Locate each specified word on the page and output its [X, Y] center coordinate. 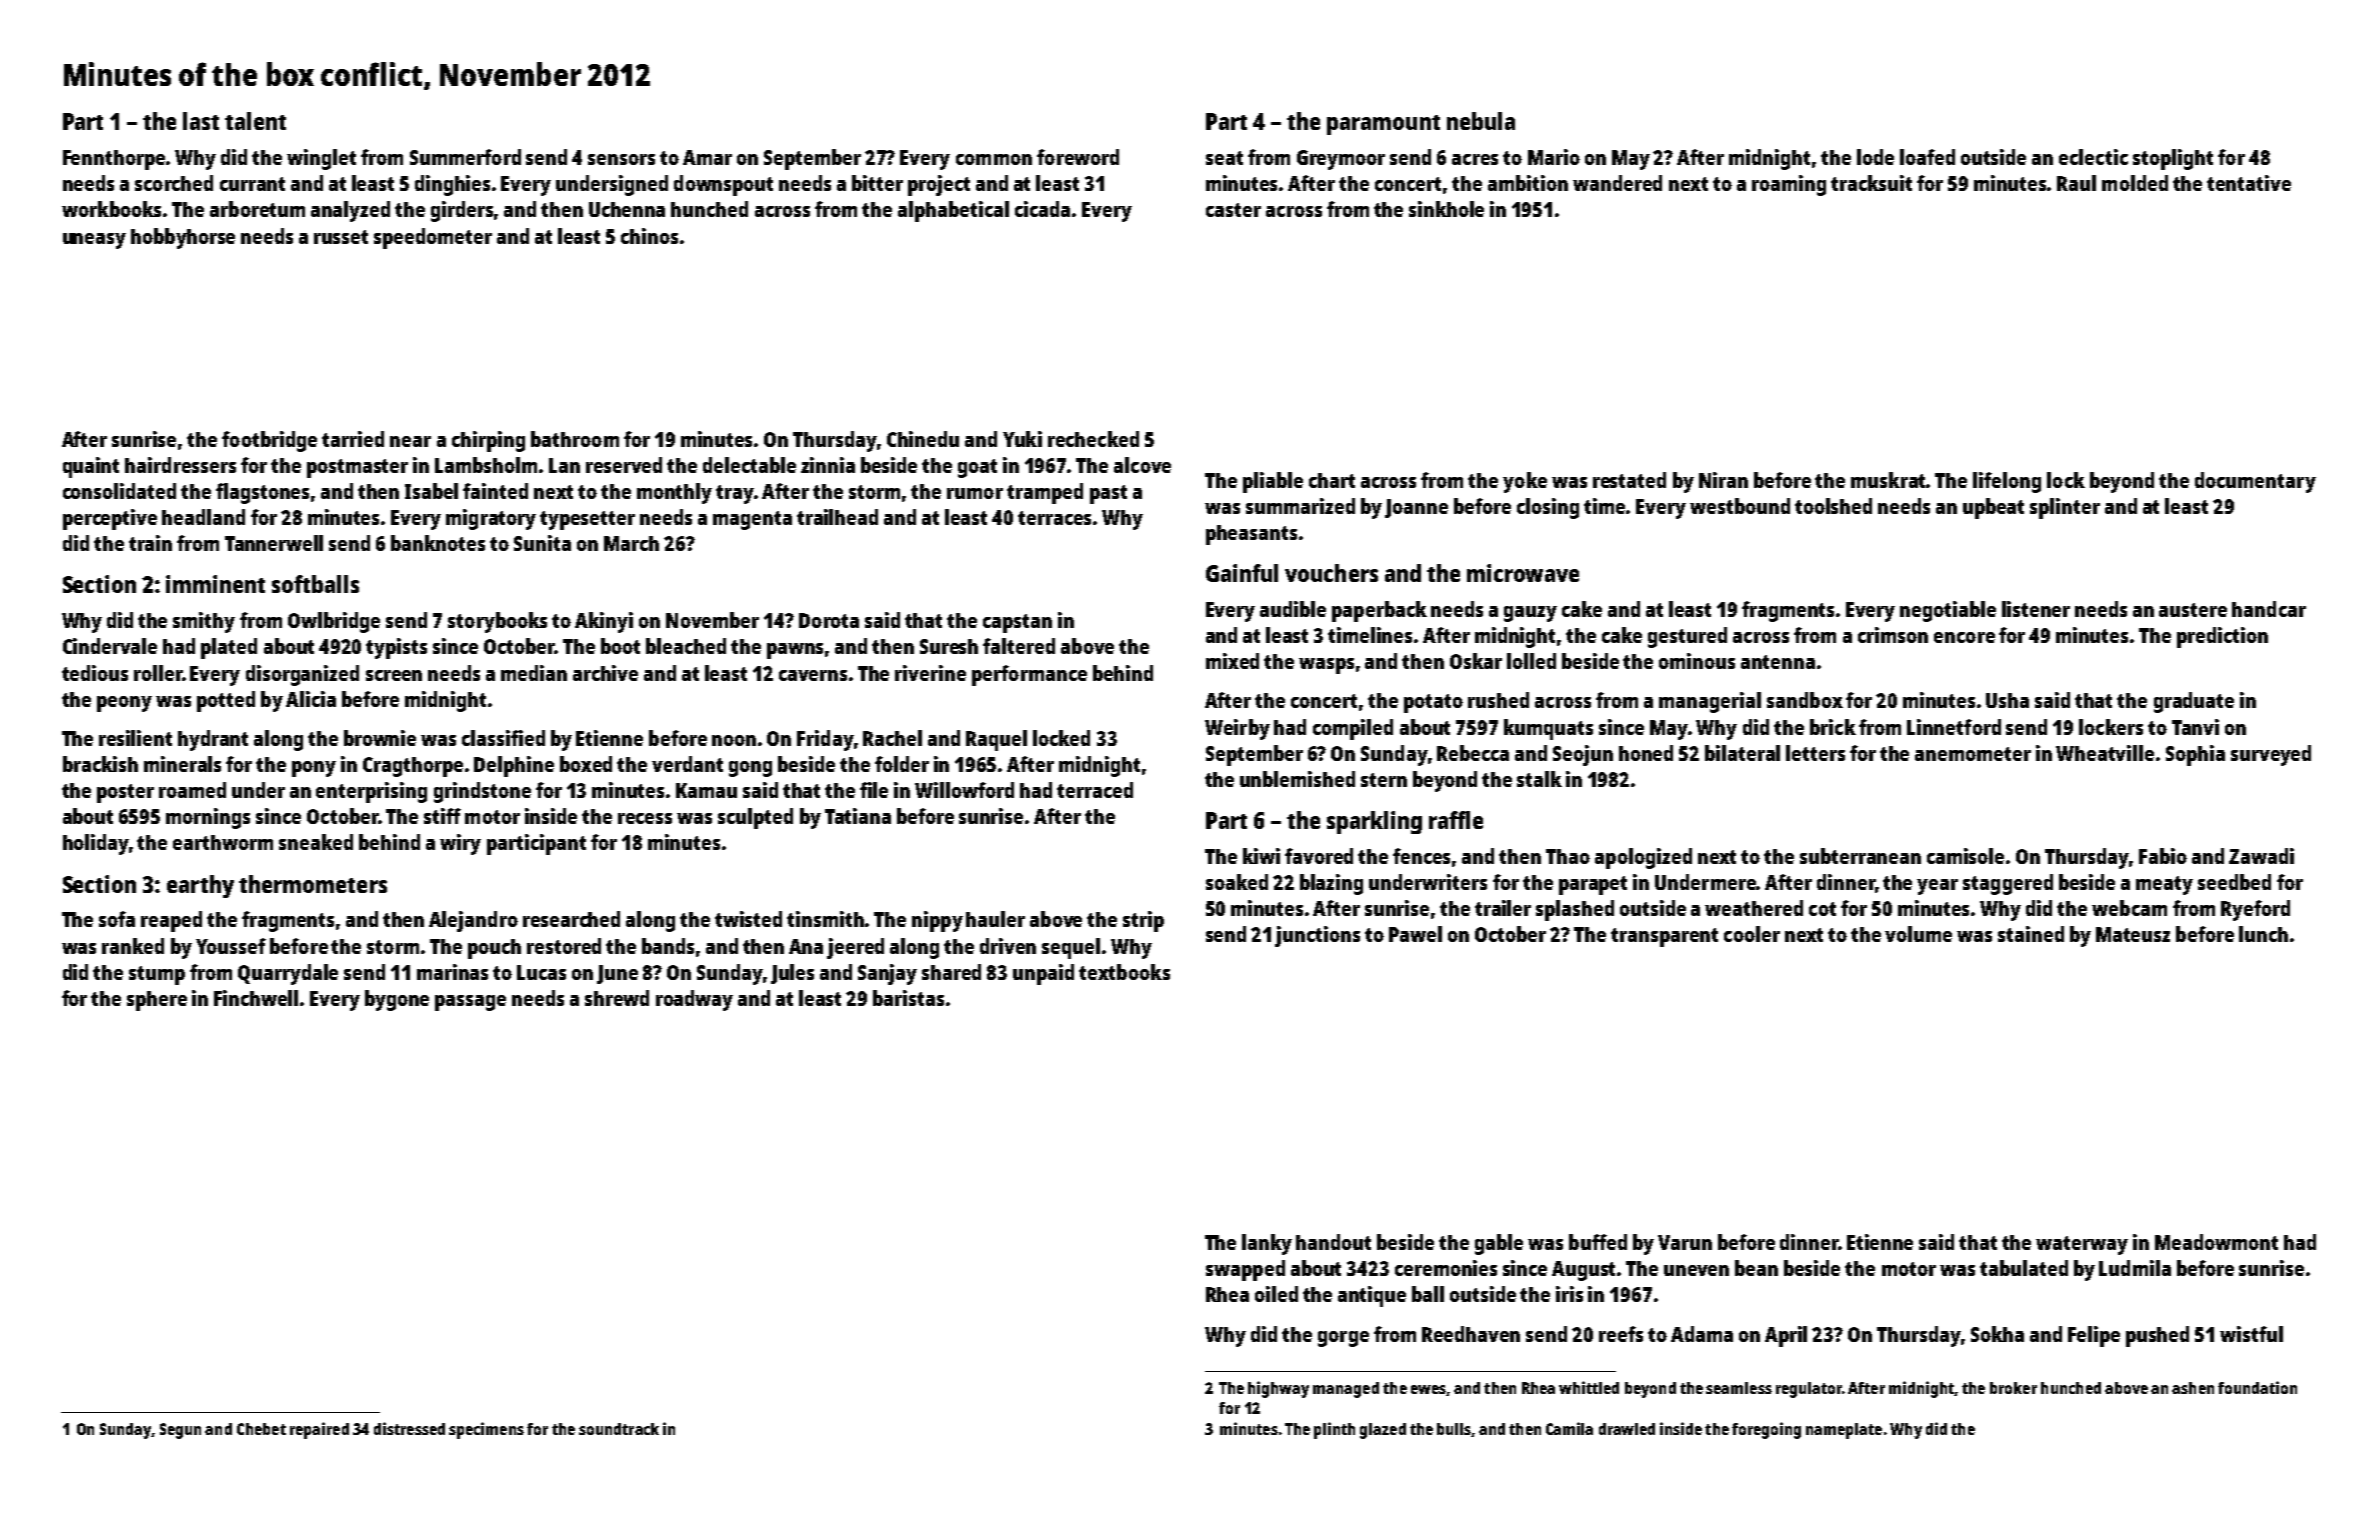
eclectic [2093, 157]
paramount [1383, 125]
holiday [96, 844]
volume [1918, 934]
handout [1333, 1242]
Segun [180, 1431]
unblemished [1297, 779]
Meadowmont [2216, 1242]
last [201, 121]
